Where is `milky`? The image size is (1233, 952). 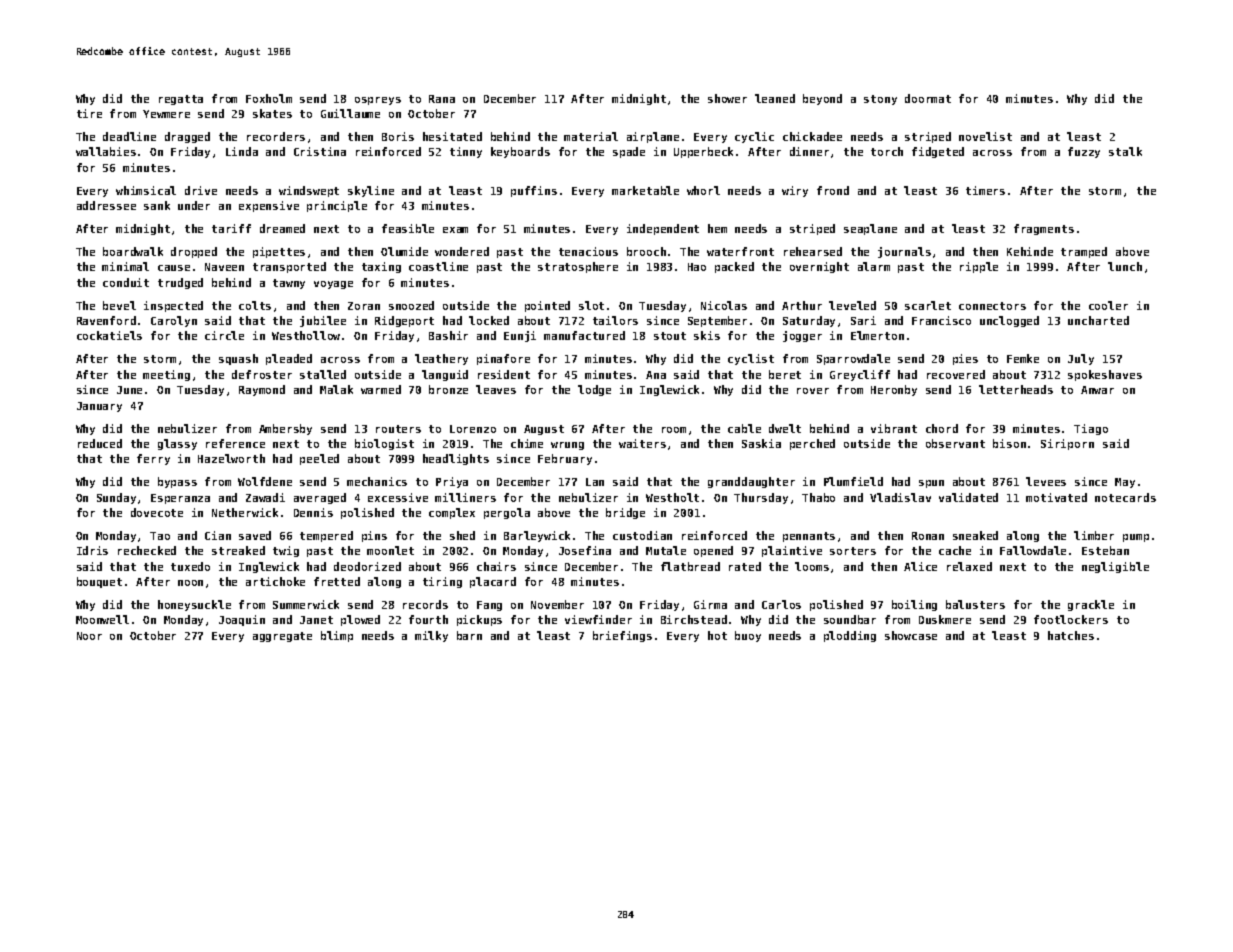 milky is located at coordinates (431, 636).
